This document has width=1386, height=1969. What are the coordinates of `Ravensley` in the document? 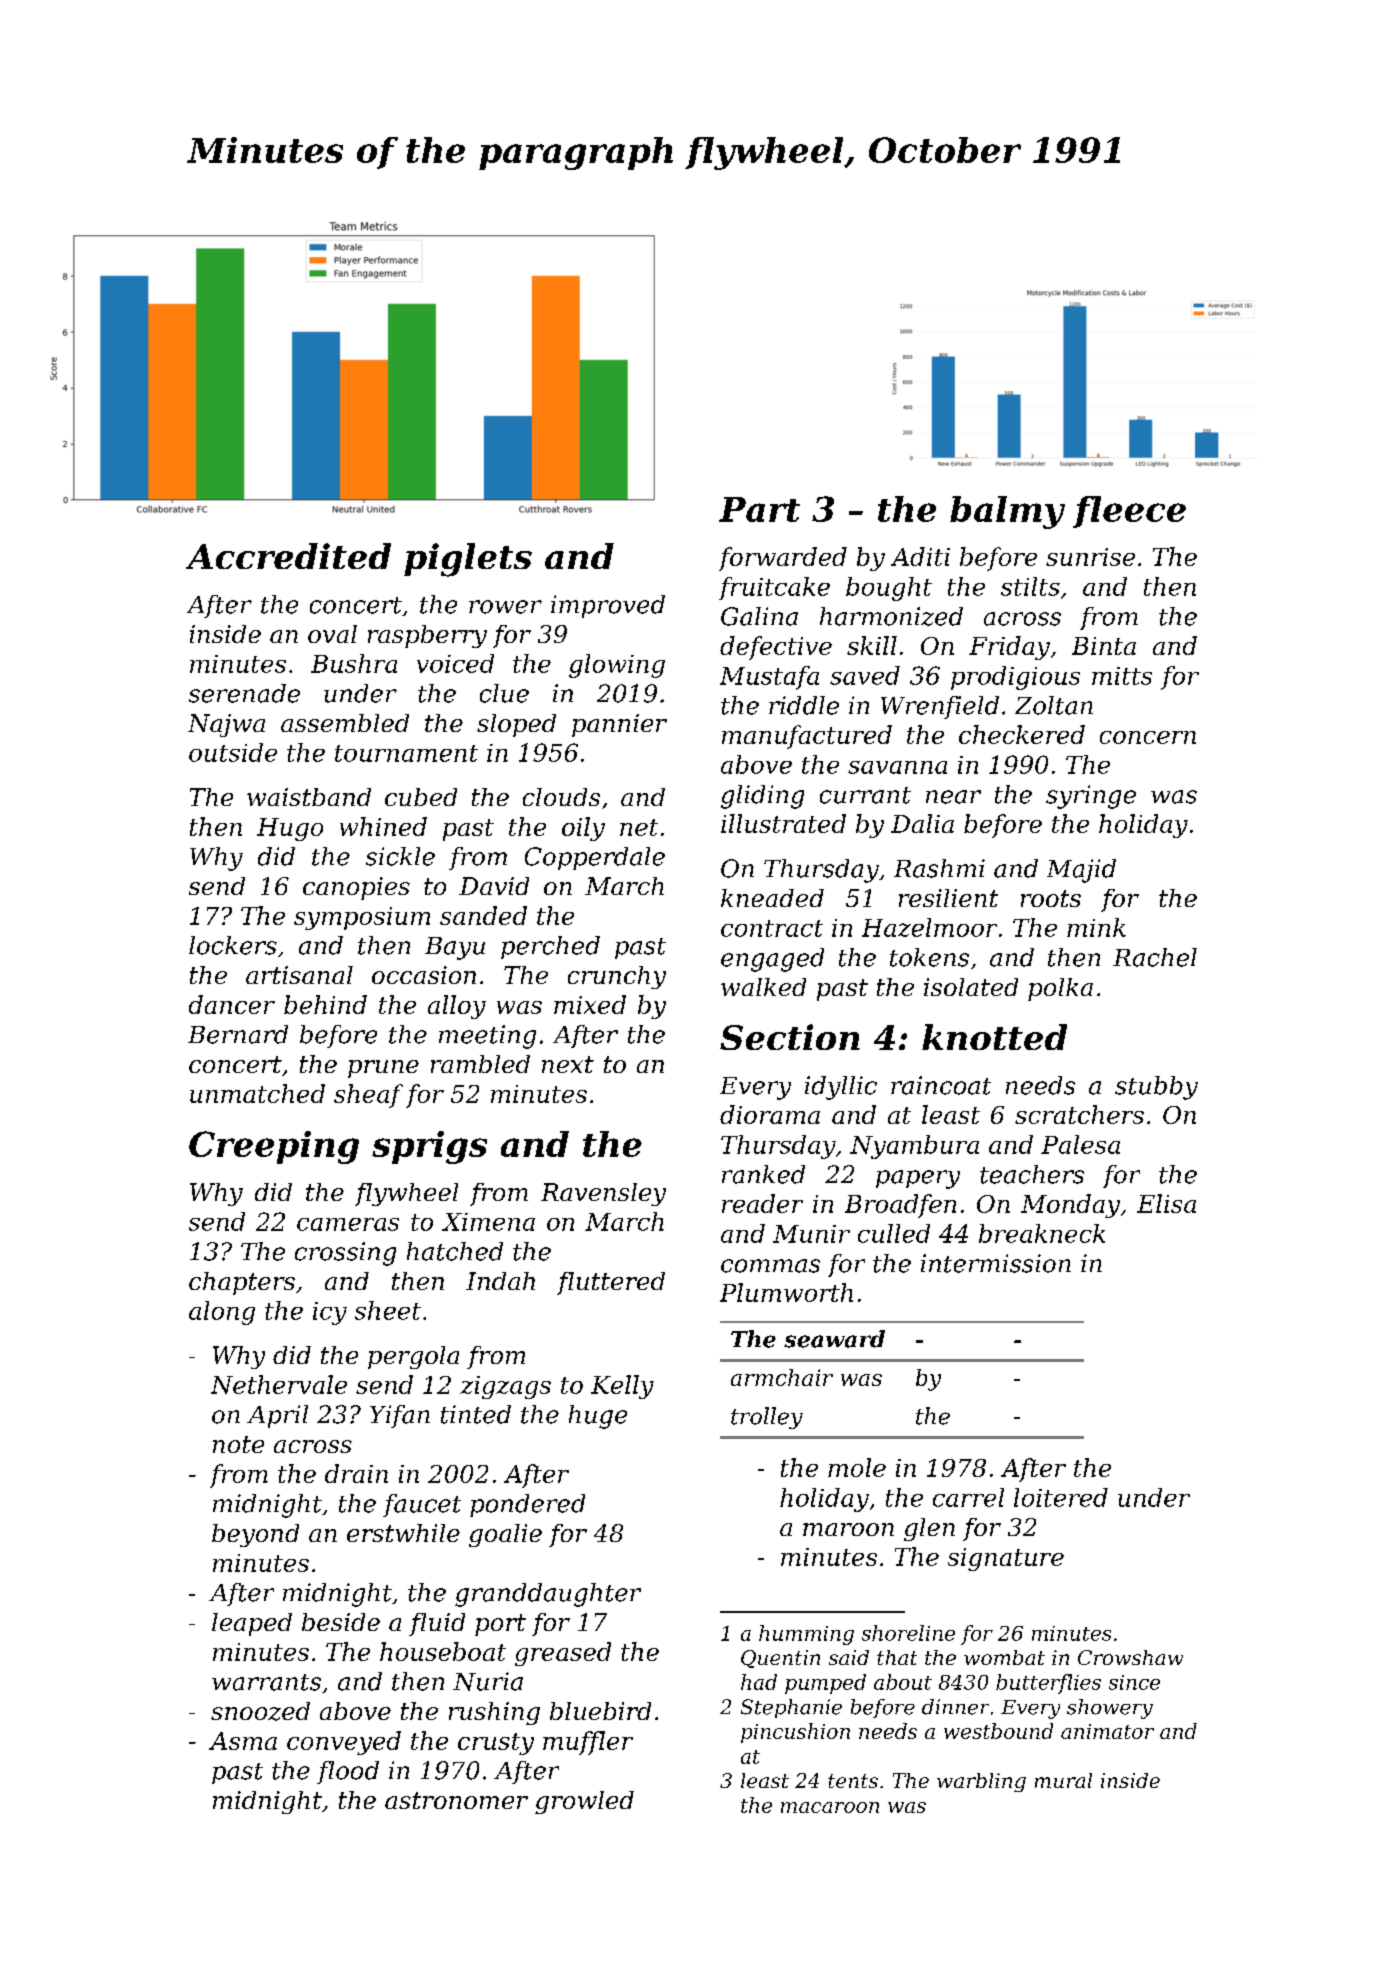 It's located at (603, 1194).
